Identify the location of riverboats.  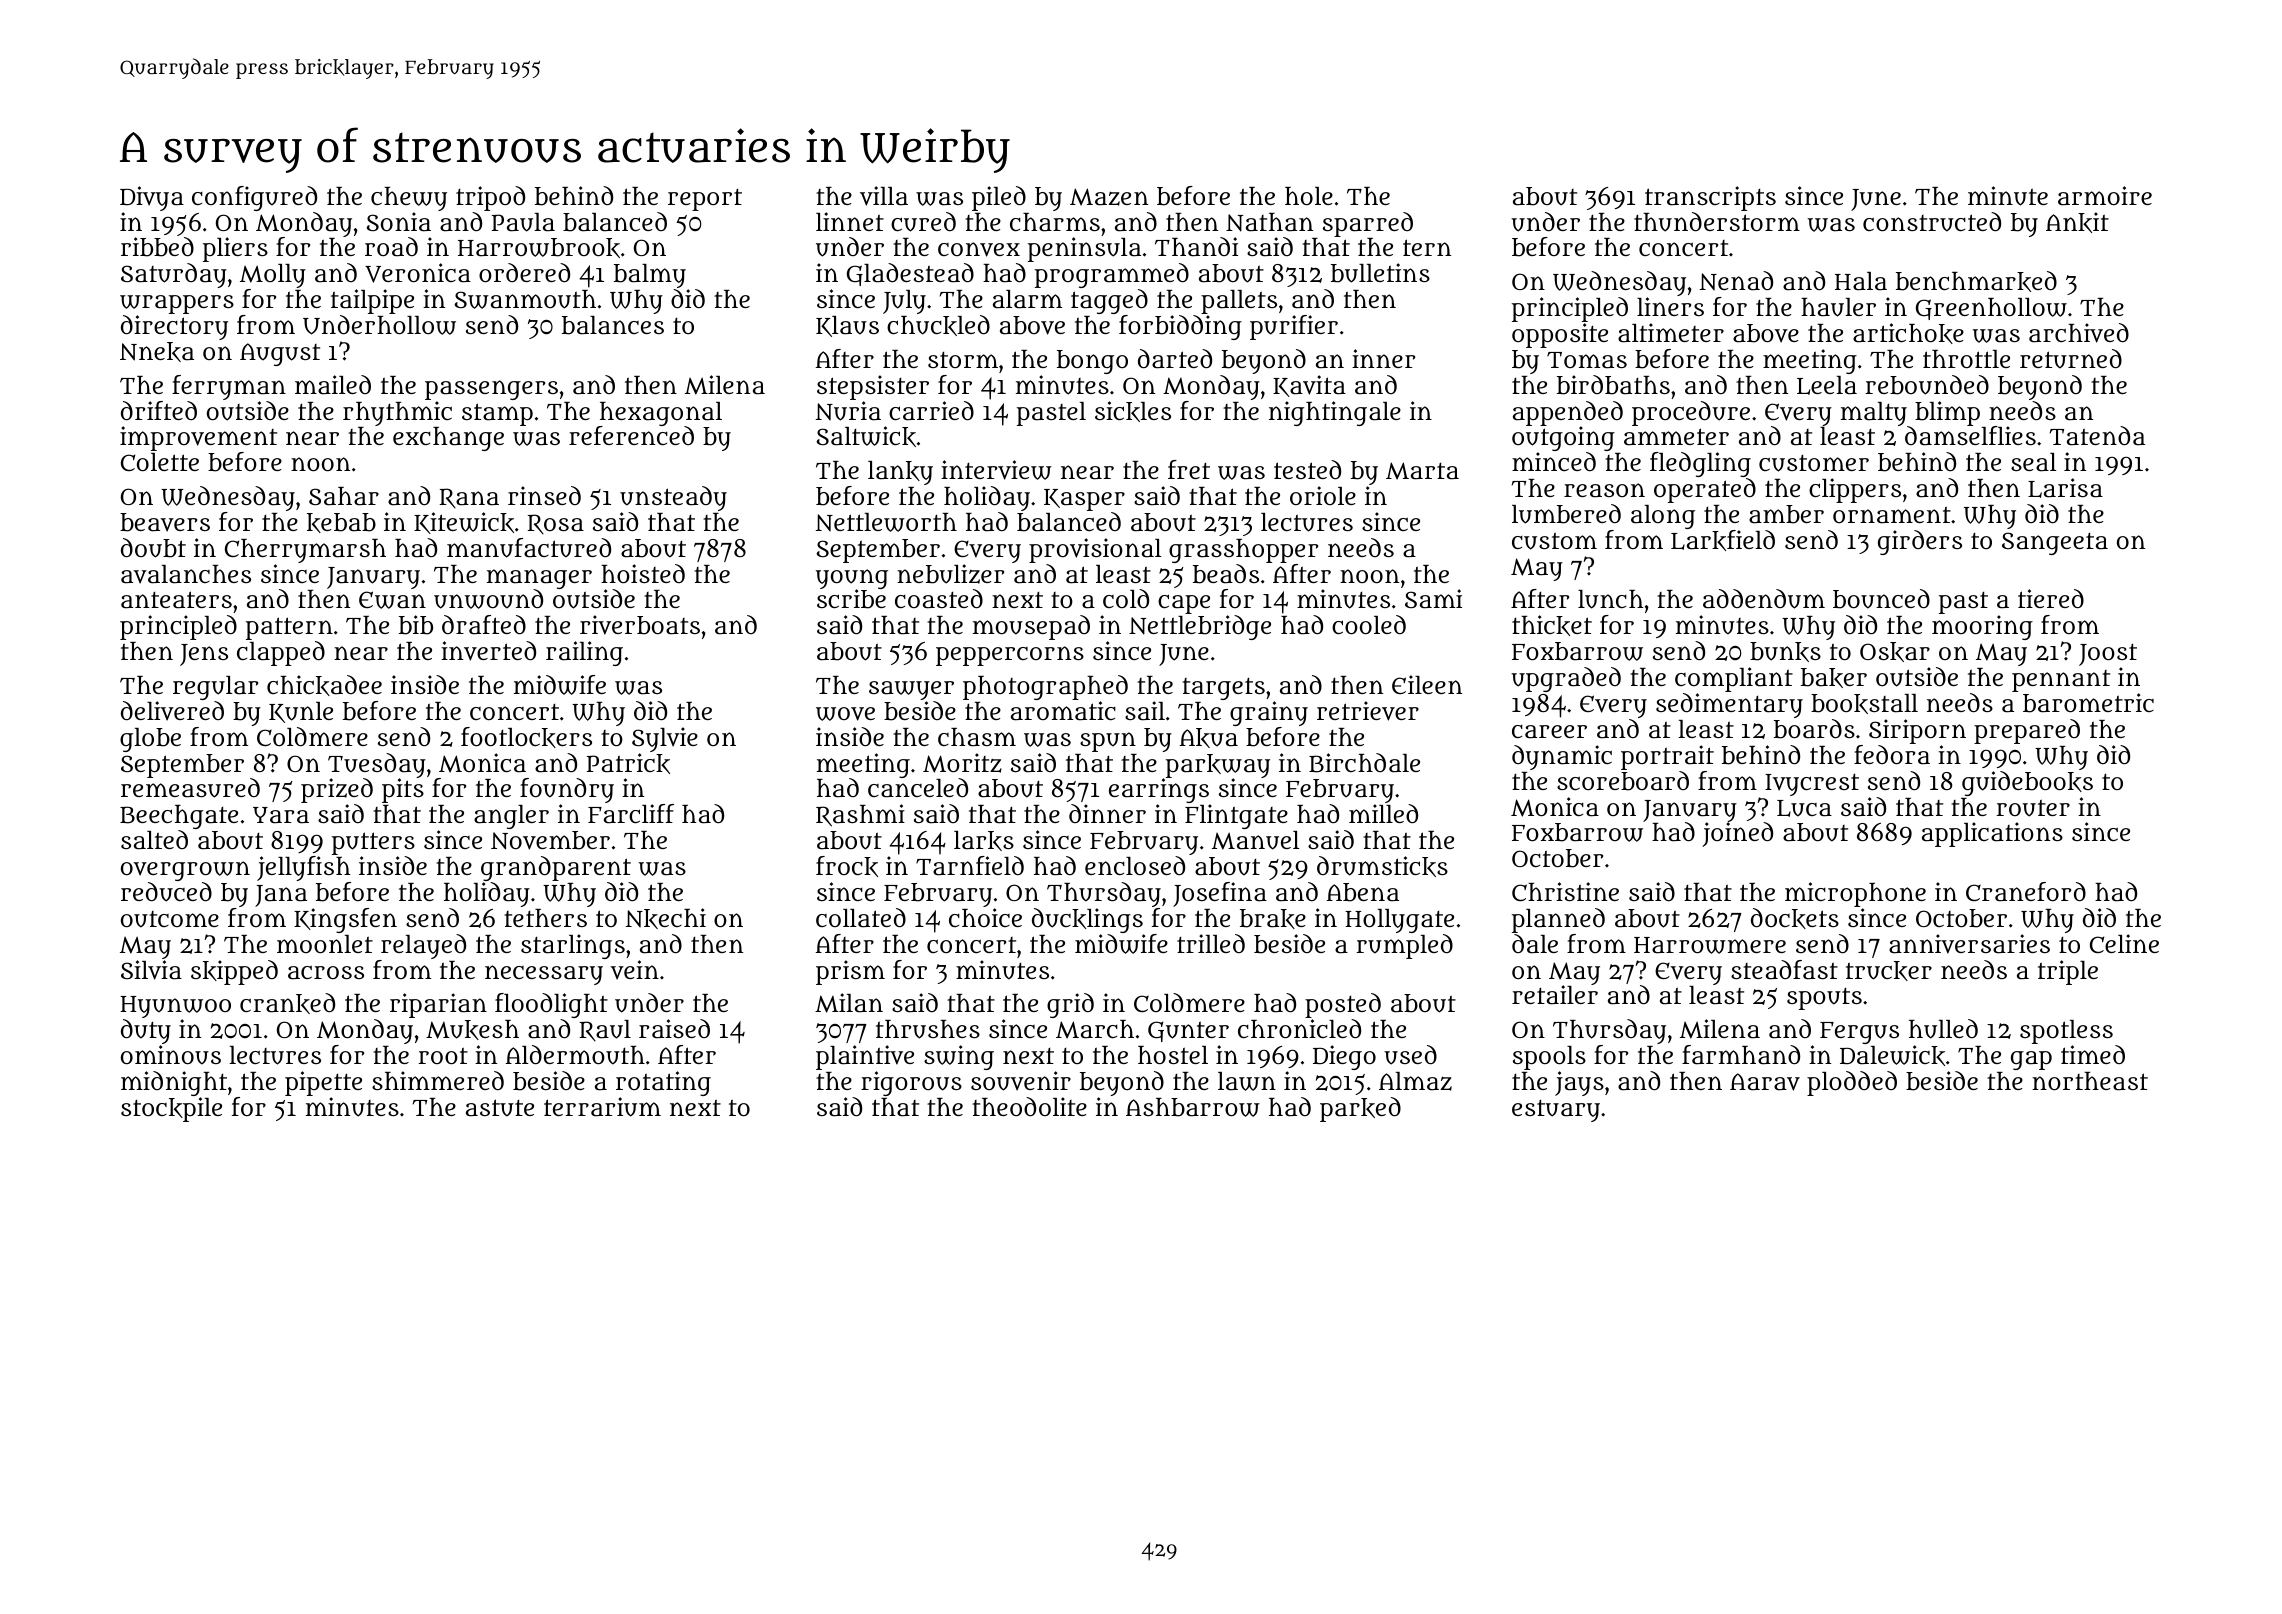
(640, 625).
